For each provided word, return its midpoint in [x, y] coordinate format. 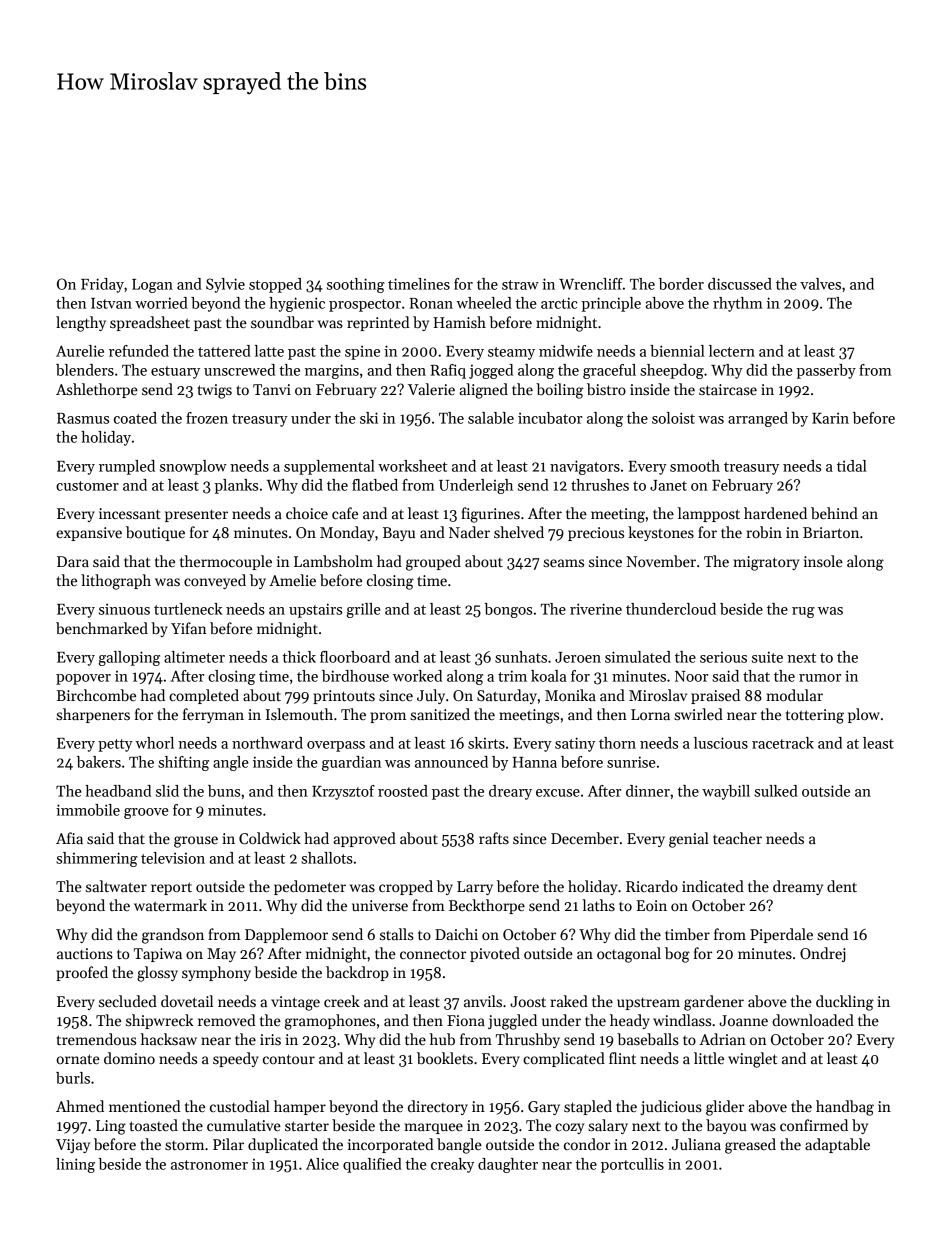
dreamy [798, 887]
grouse [196, 842]
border [681, 284]
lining [75, 1165]
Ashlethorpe [97, 390]
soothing [356, 285]
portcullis [632, 1165]
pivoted [495, 954]
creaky [452, 1165]
